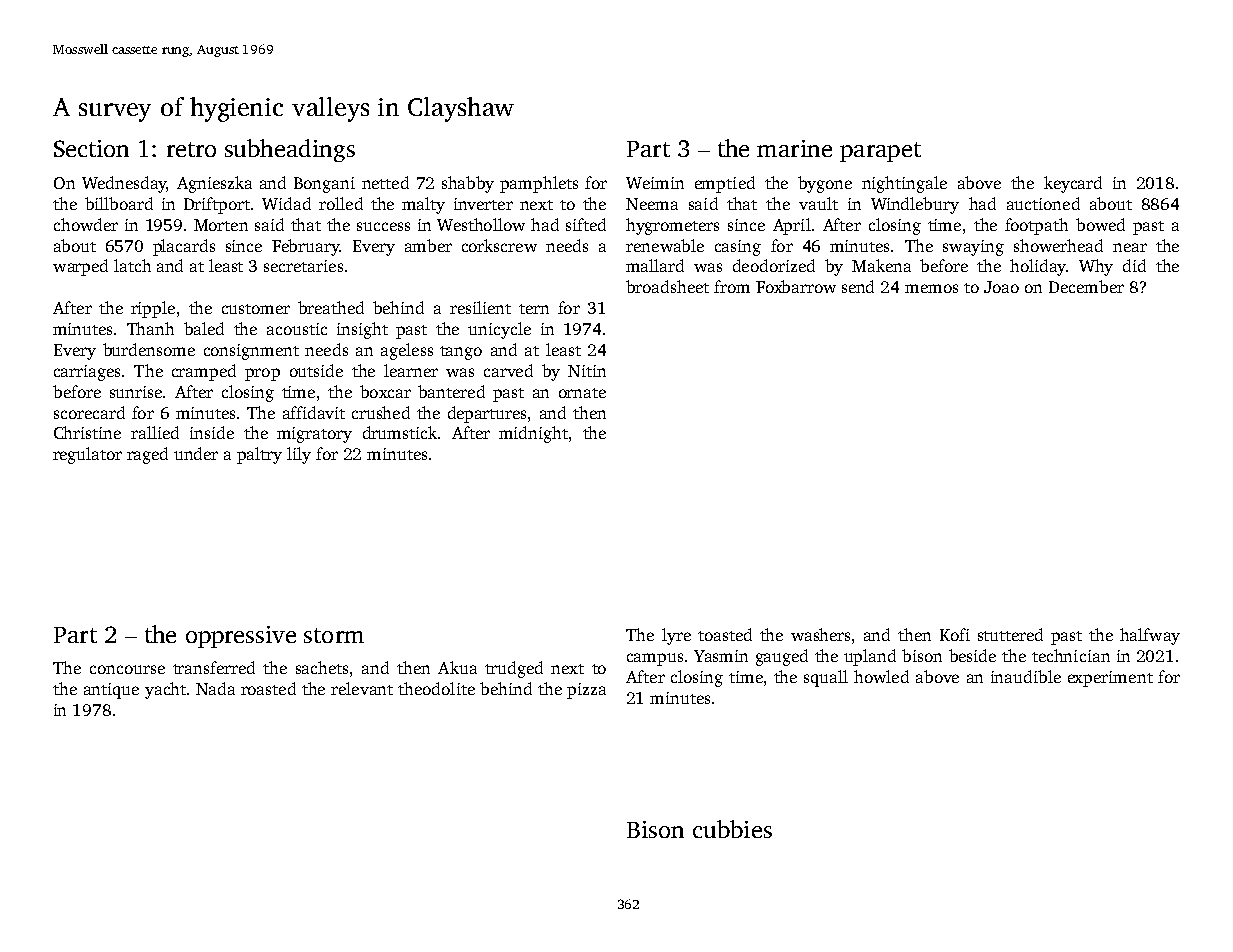  I want to click on pizza, so click(586, 691).
